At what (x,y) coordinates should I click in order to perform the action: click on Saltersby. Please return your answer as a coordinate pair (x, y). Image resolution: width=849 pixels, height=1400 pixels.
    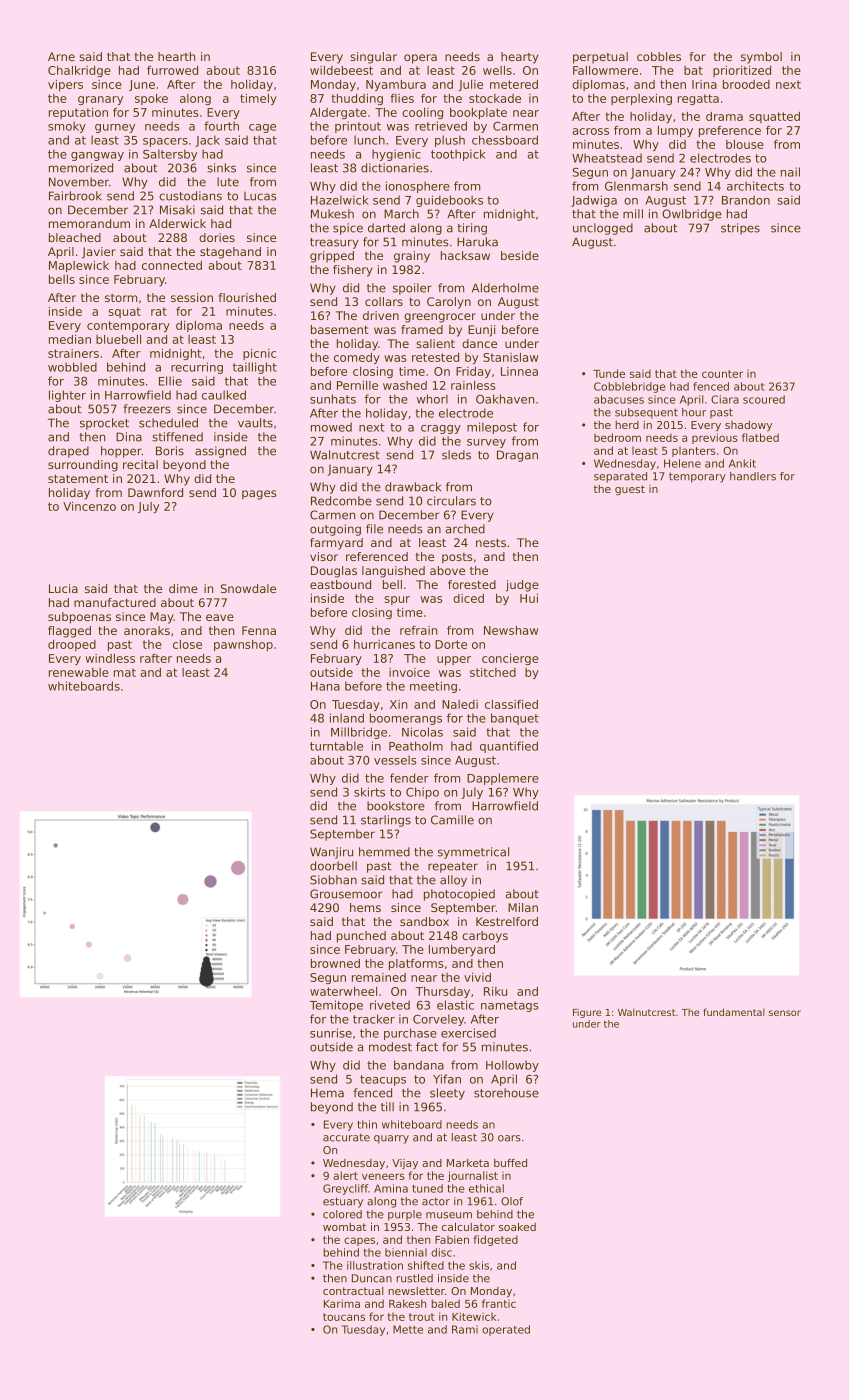
    Looking at the image, I should click on (170, 155).
